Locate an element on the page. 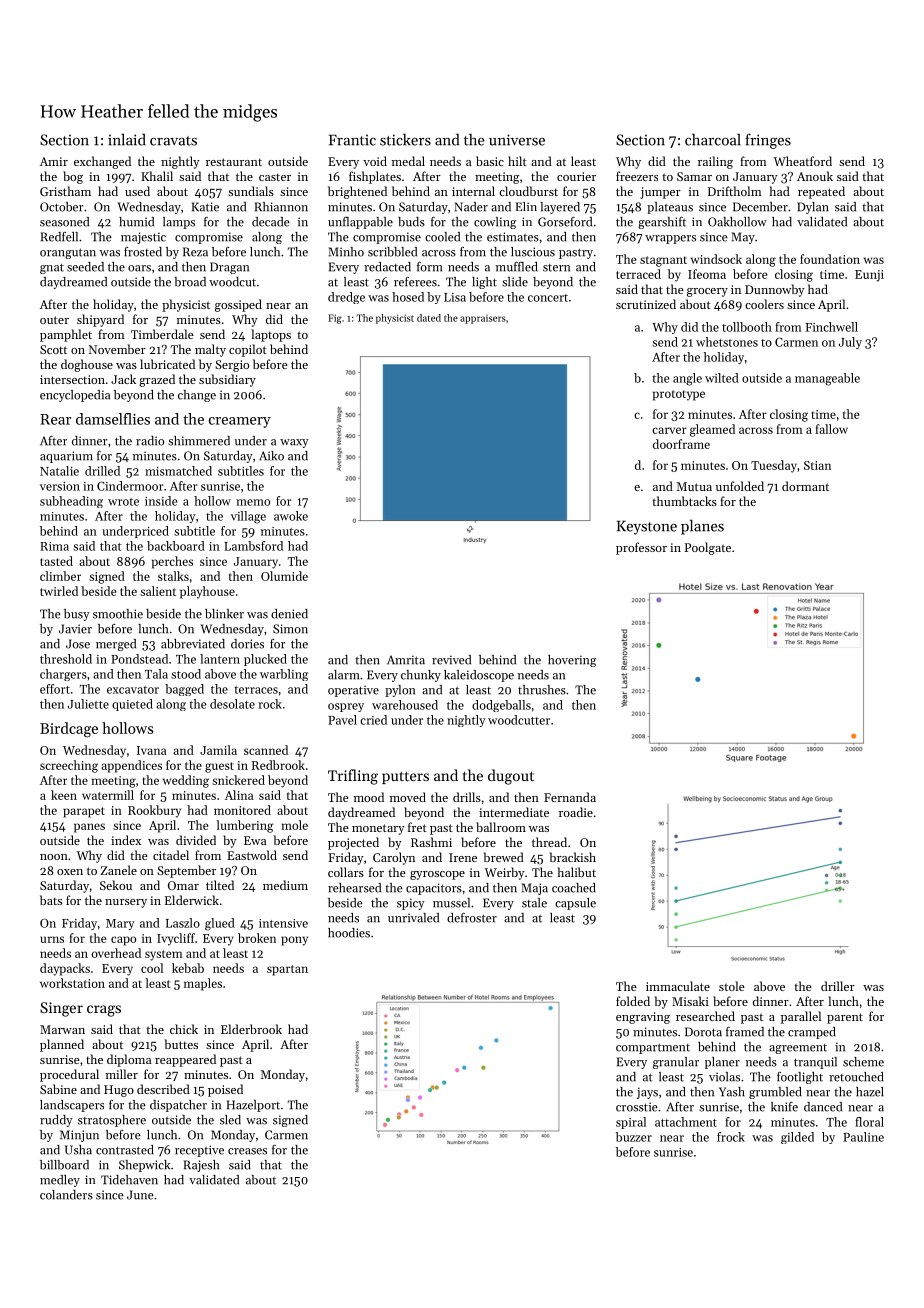 Image resolution: width=924 pixels, height=1308 pixels. Elderbrook is located at coordinates (251, 1029).
